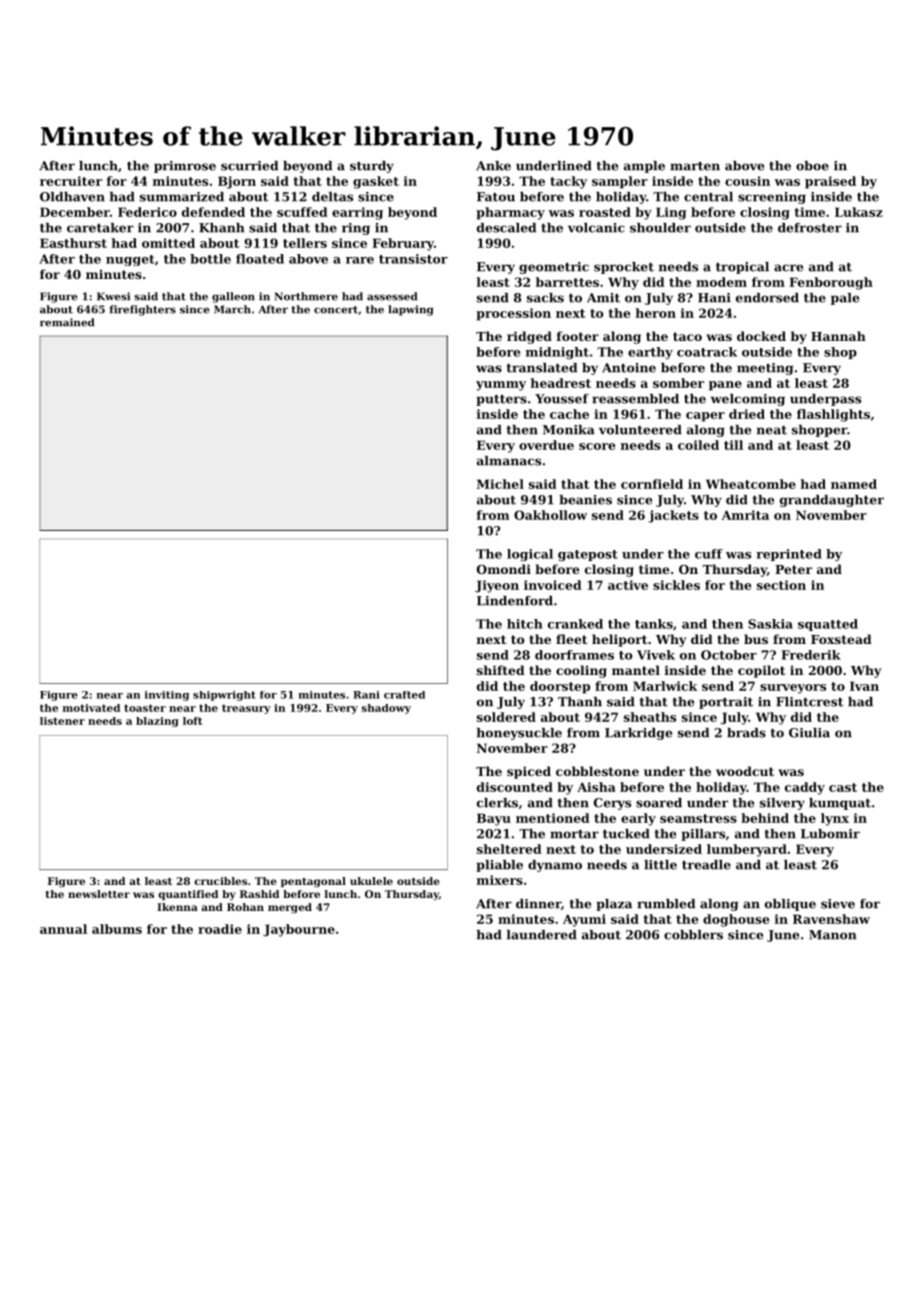 The image size is (924, 1308). Describe the element at coordinates (500, 484) in the page. I see `Michel` at that location.
